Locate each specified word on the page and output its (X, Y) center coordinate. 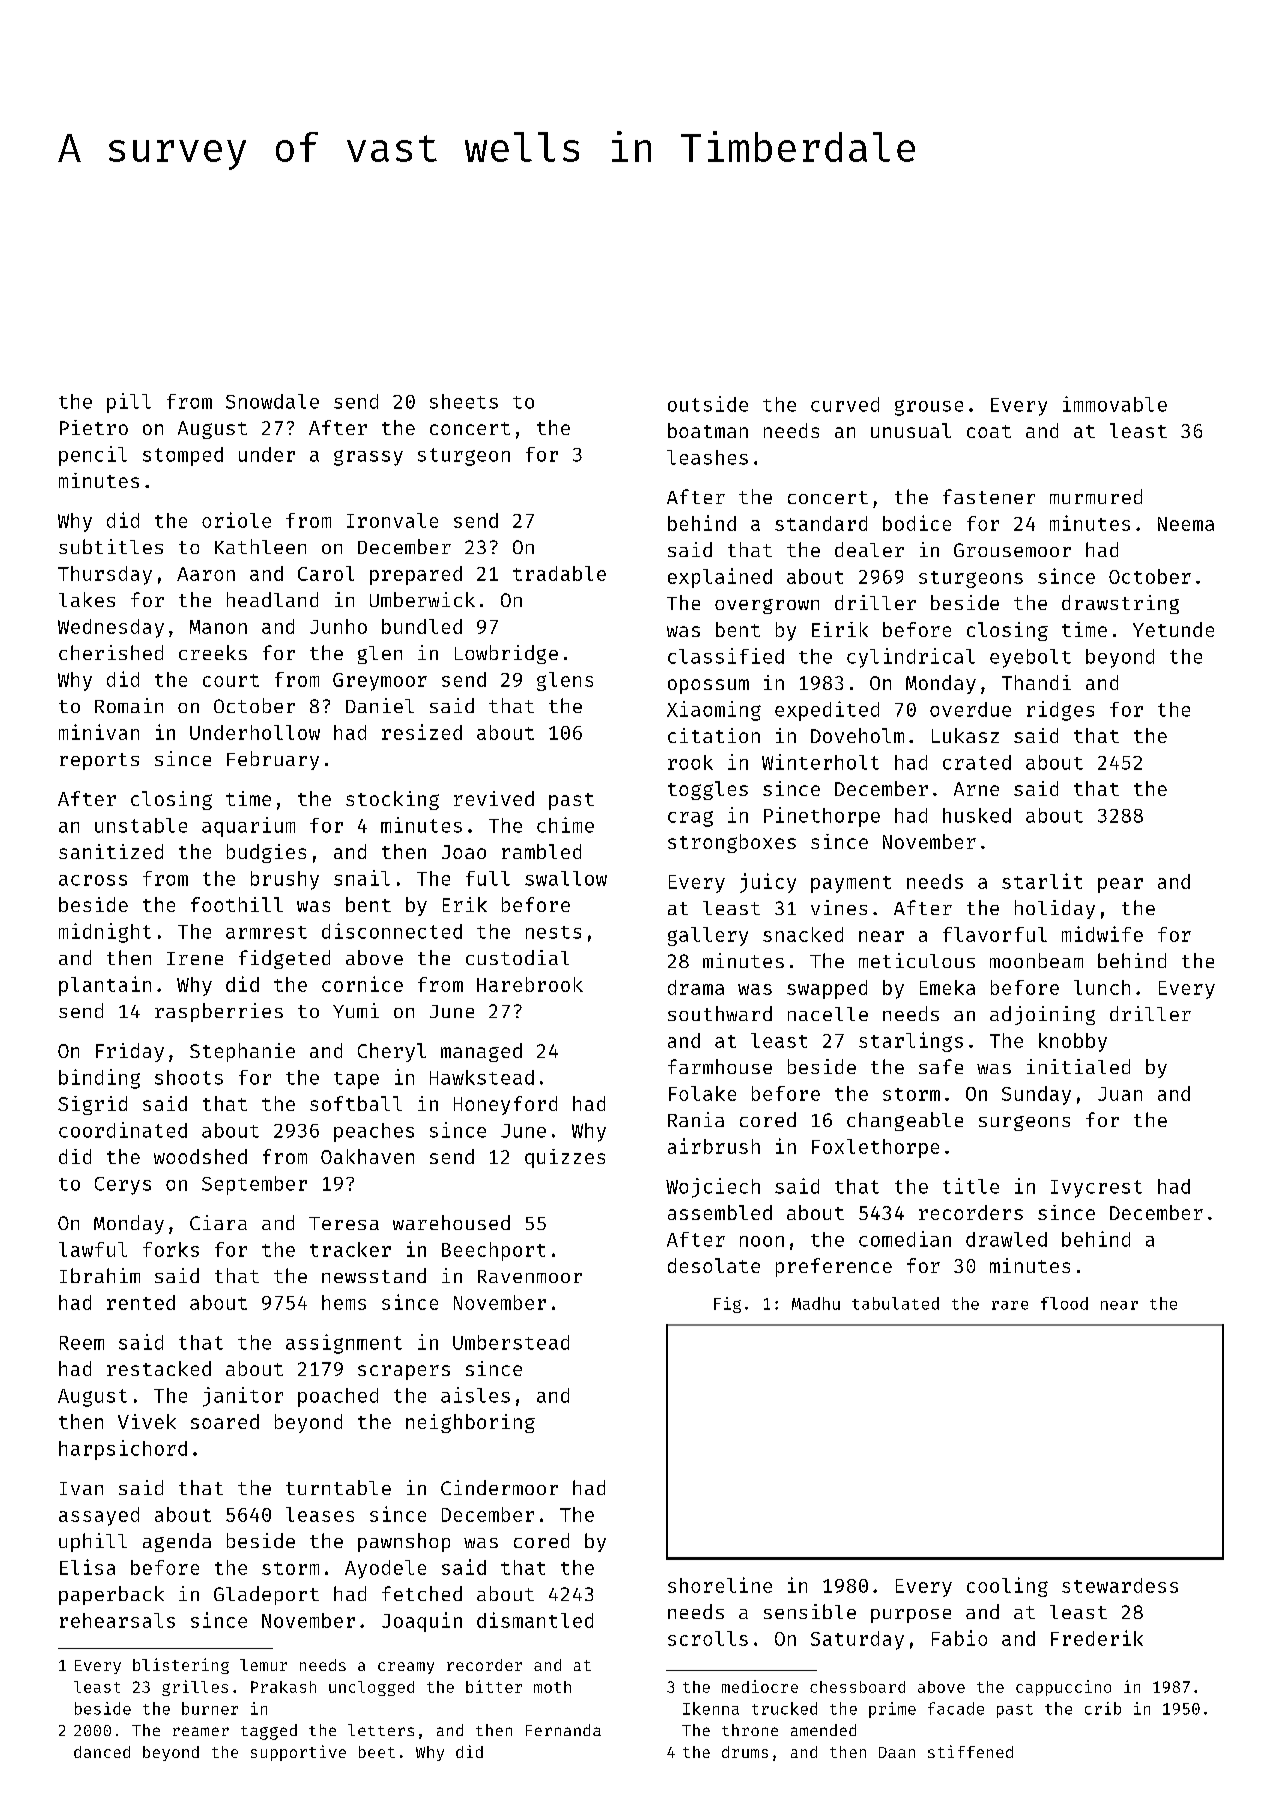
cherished (111, 652)
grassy (368, 458)
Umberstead (511, 1342)
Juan (1120, 1094)
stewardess (1120, 1585)
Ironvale (392, 520)
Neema (1186, 524)
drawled (1006, 1239)
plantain (105, 986)
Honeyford (505, 1105)
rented (141, 1302)
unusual (911, 430)
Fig (727, 1305)
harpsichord (123, 1450)
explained (720, 578)
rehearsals (117, 1620)
